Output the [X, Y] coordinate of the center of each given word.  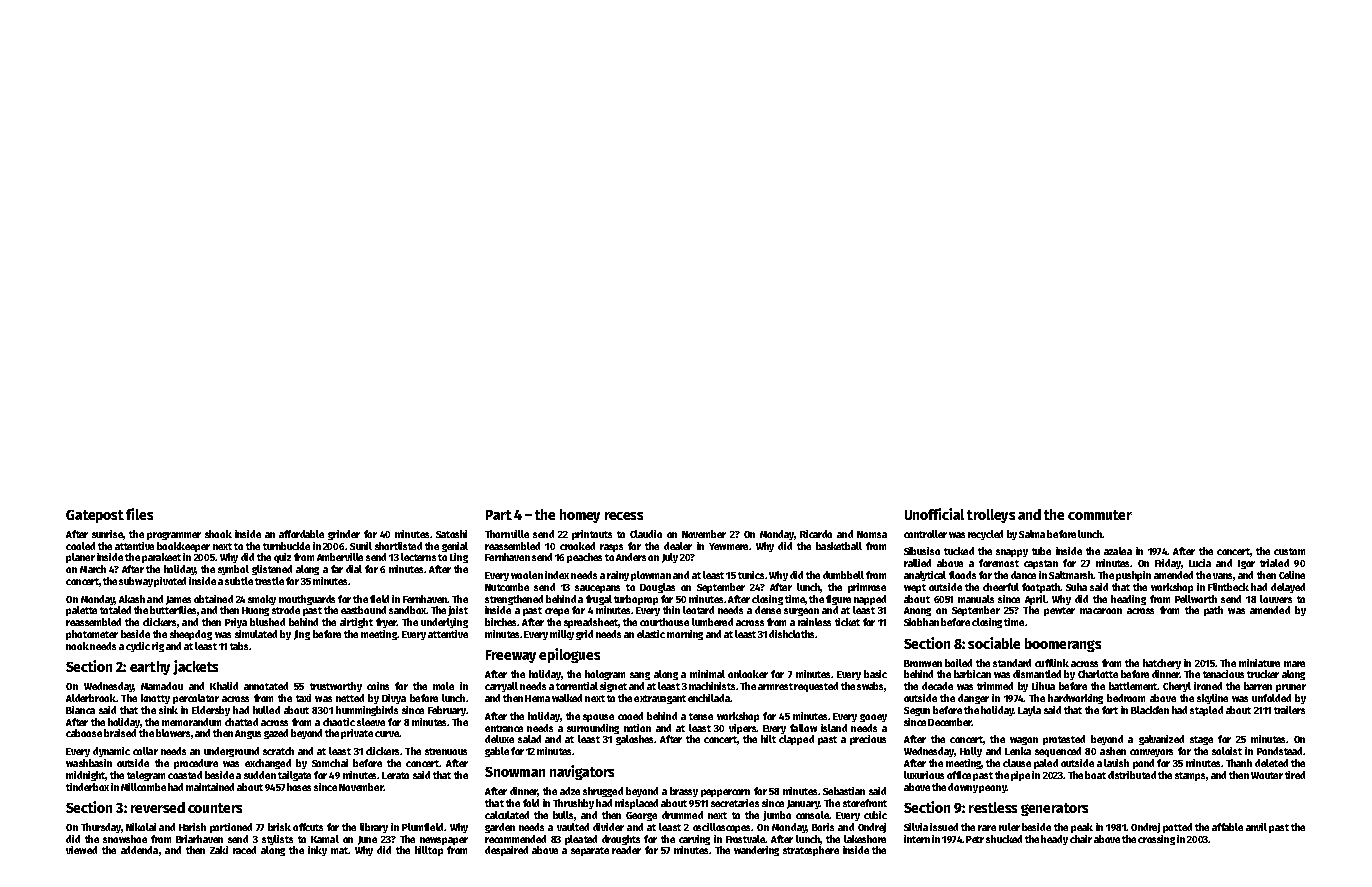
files [139, 514]
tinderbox [87, 787]
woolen [527, 575]
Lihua [1043, 686]
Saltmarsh [1071, 575]
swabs [870, 686]
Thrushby [573, 804]
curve [387, 734]
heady [1054, 840]
